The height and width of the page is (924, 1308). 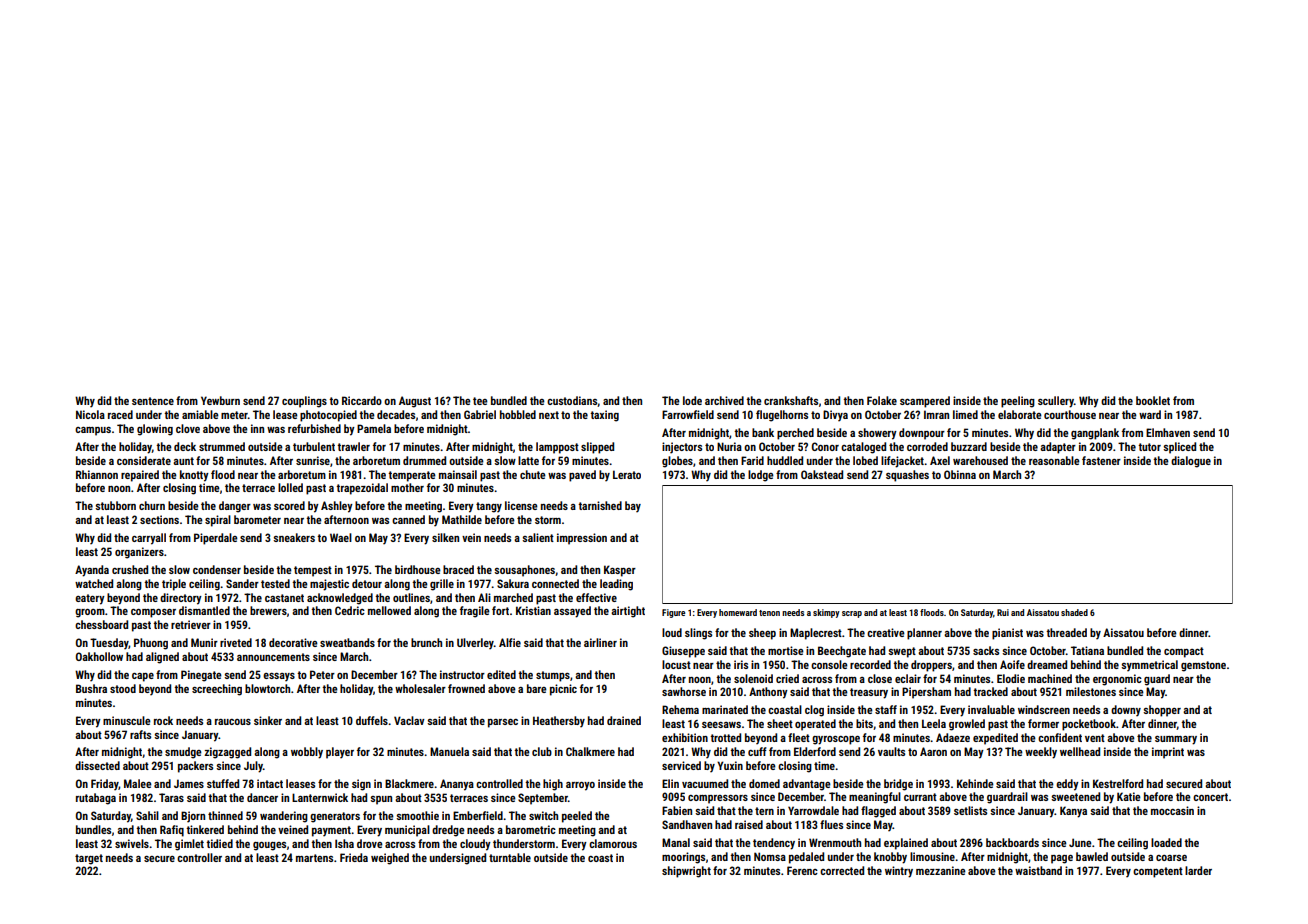 What do you see at coordinates (458, 474) in the page?
I see `mainsail` at bounding box center [458, 474].
